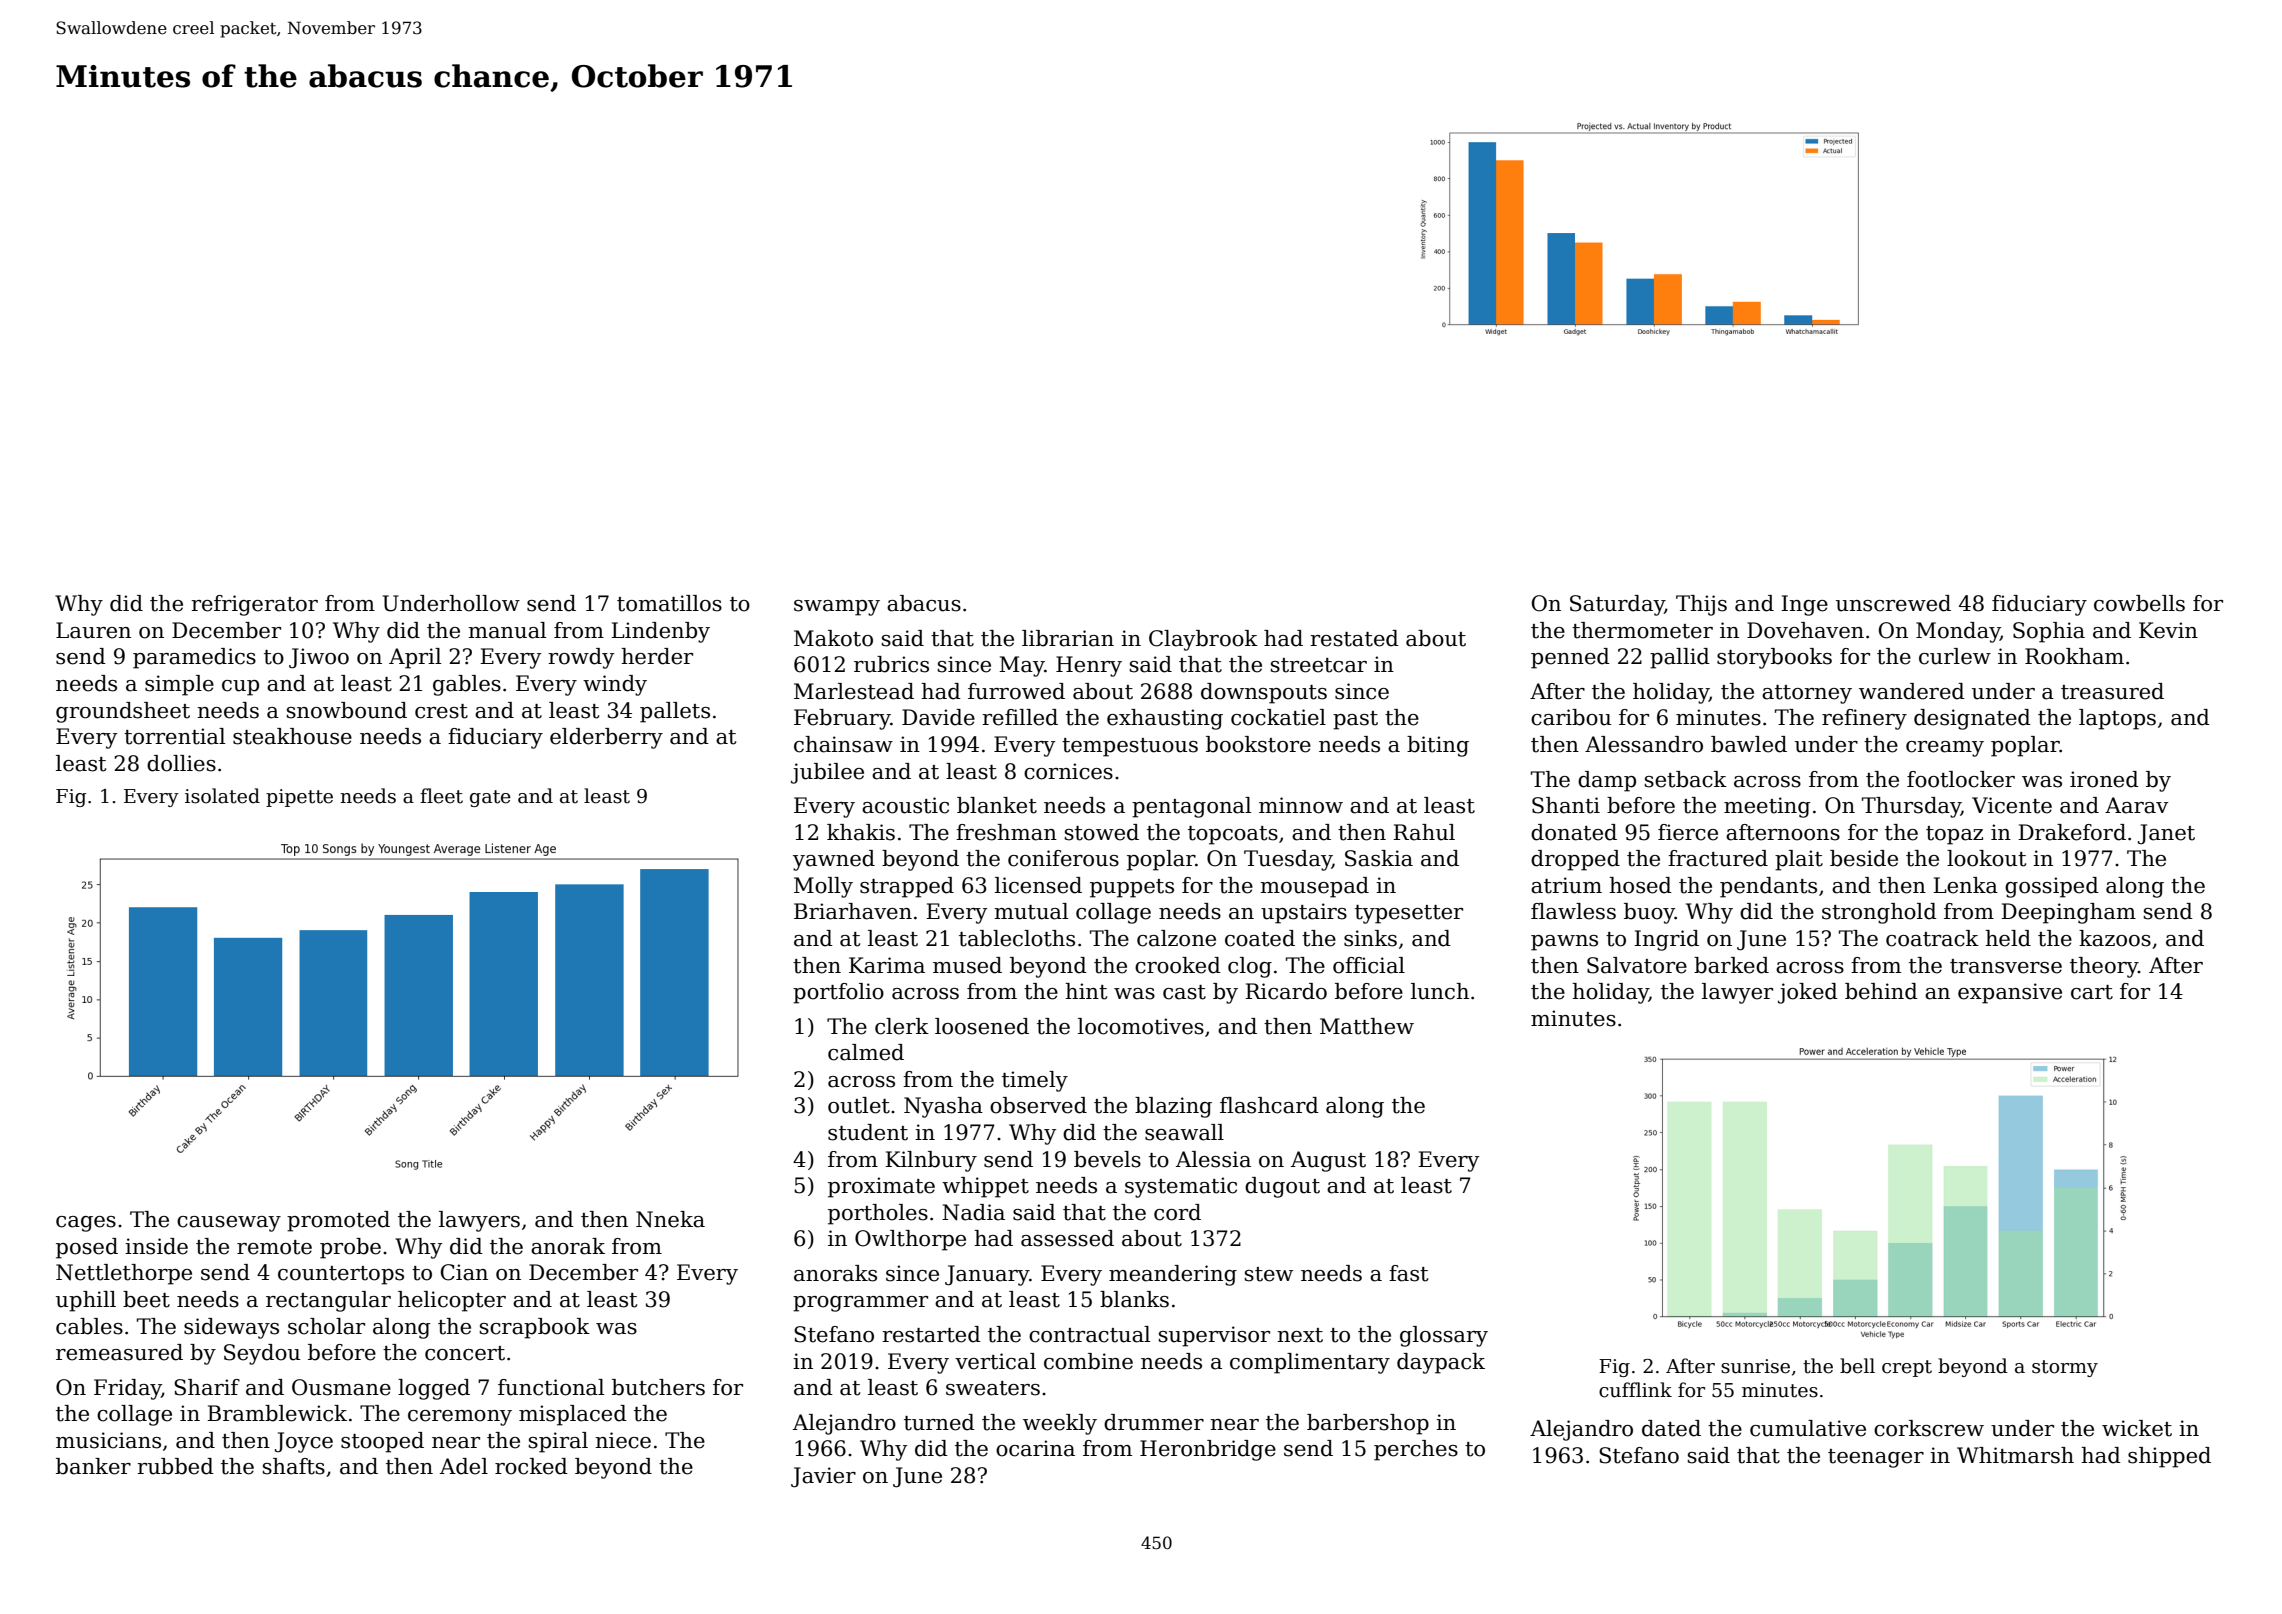  I want to click on gate, so click(490, 798).
